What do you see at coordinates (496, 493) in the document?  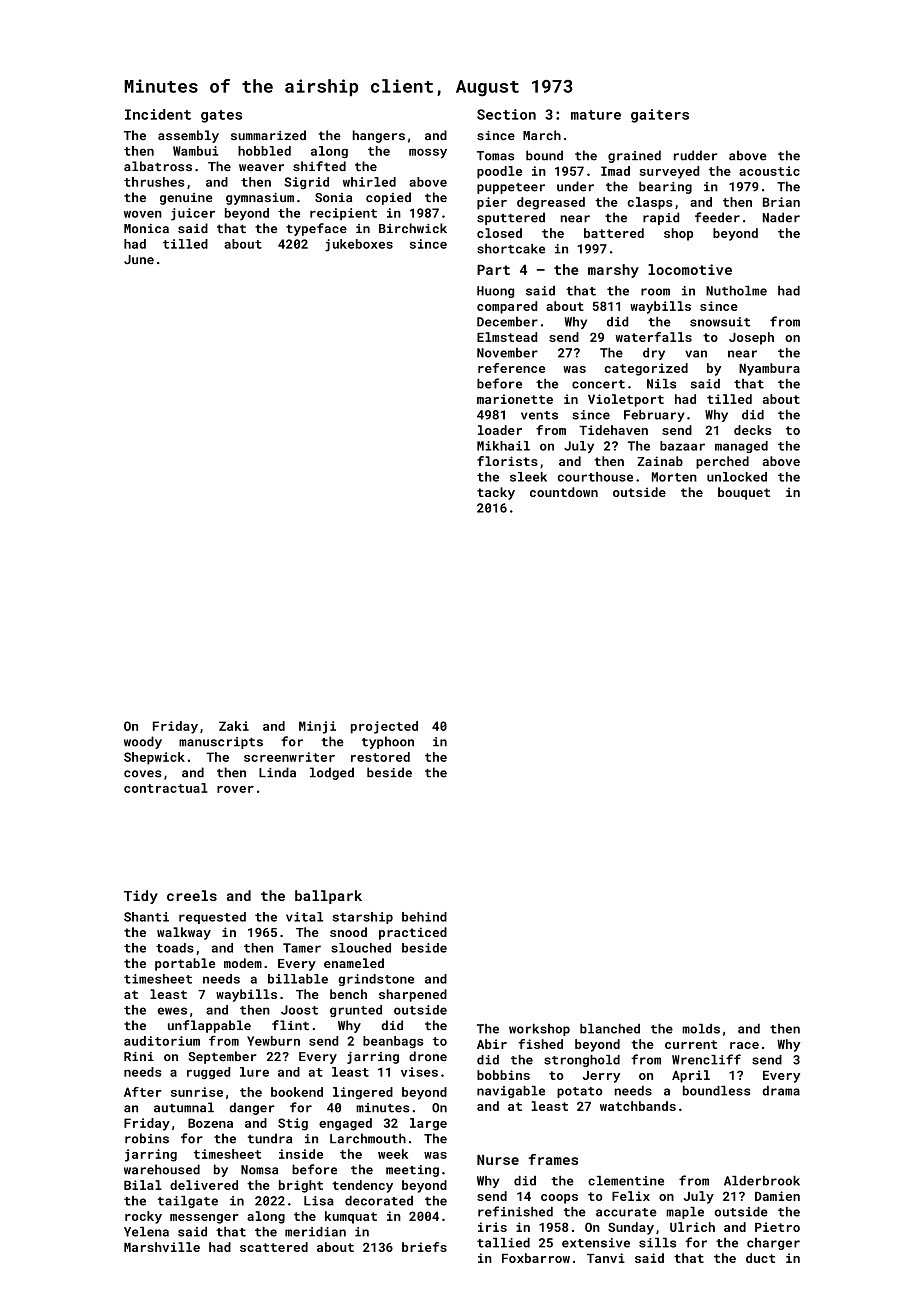 I see `tacky` at bounding box center [496, 493].
